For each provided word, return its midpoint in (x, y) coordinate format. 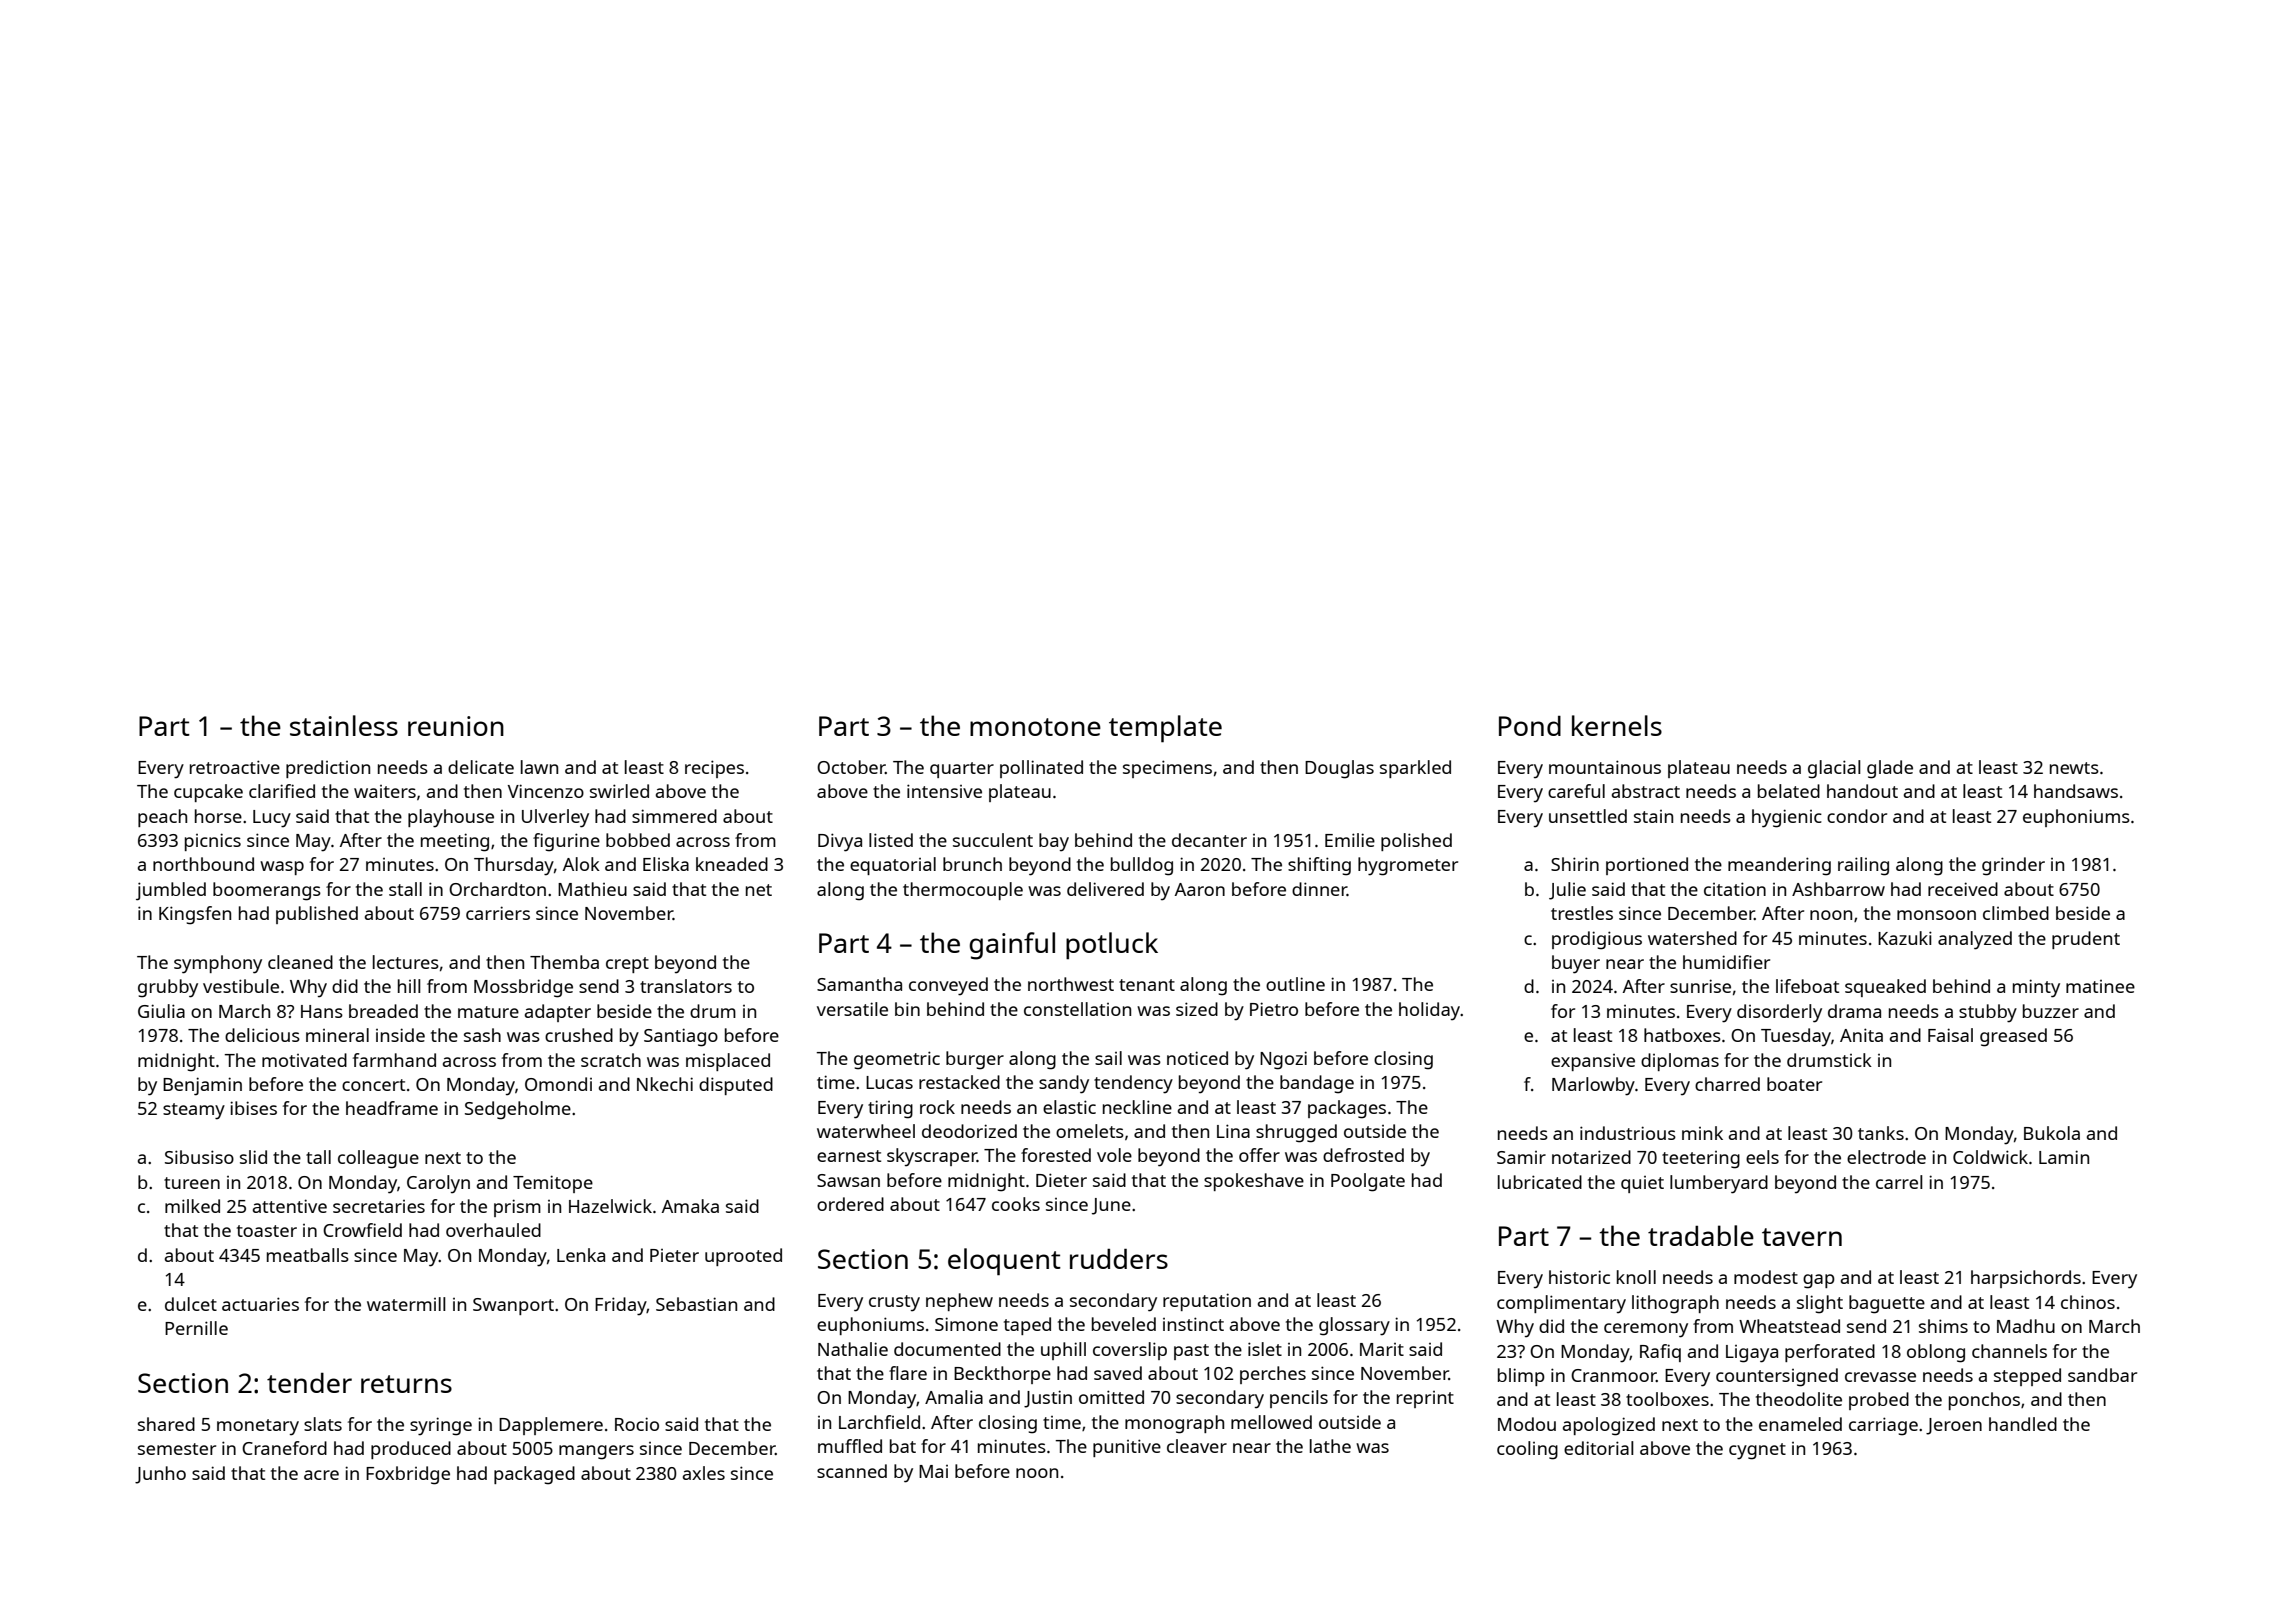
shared (166, 1424)
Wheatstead (1789, 1326)
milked (192, 1206)
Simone (966, 1324)
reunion (456, 726)
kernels (1617, 725)
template (1165, 729)
